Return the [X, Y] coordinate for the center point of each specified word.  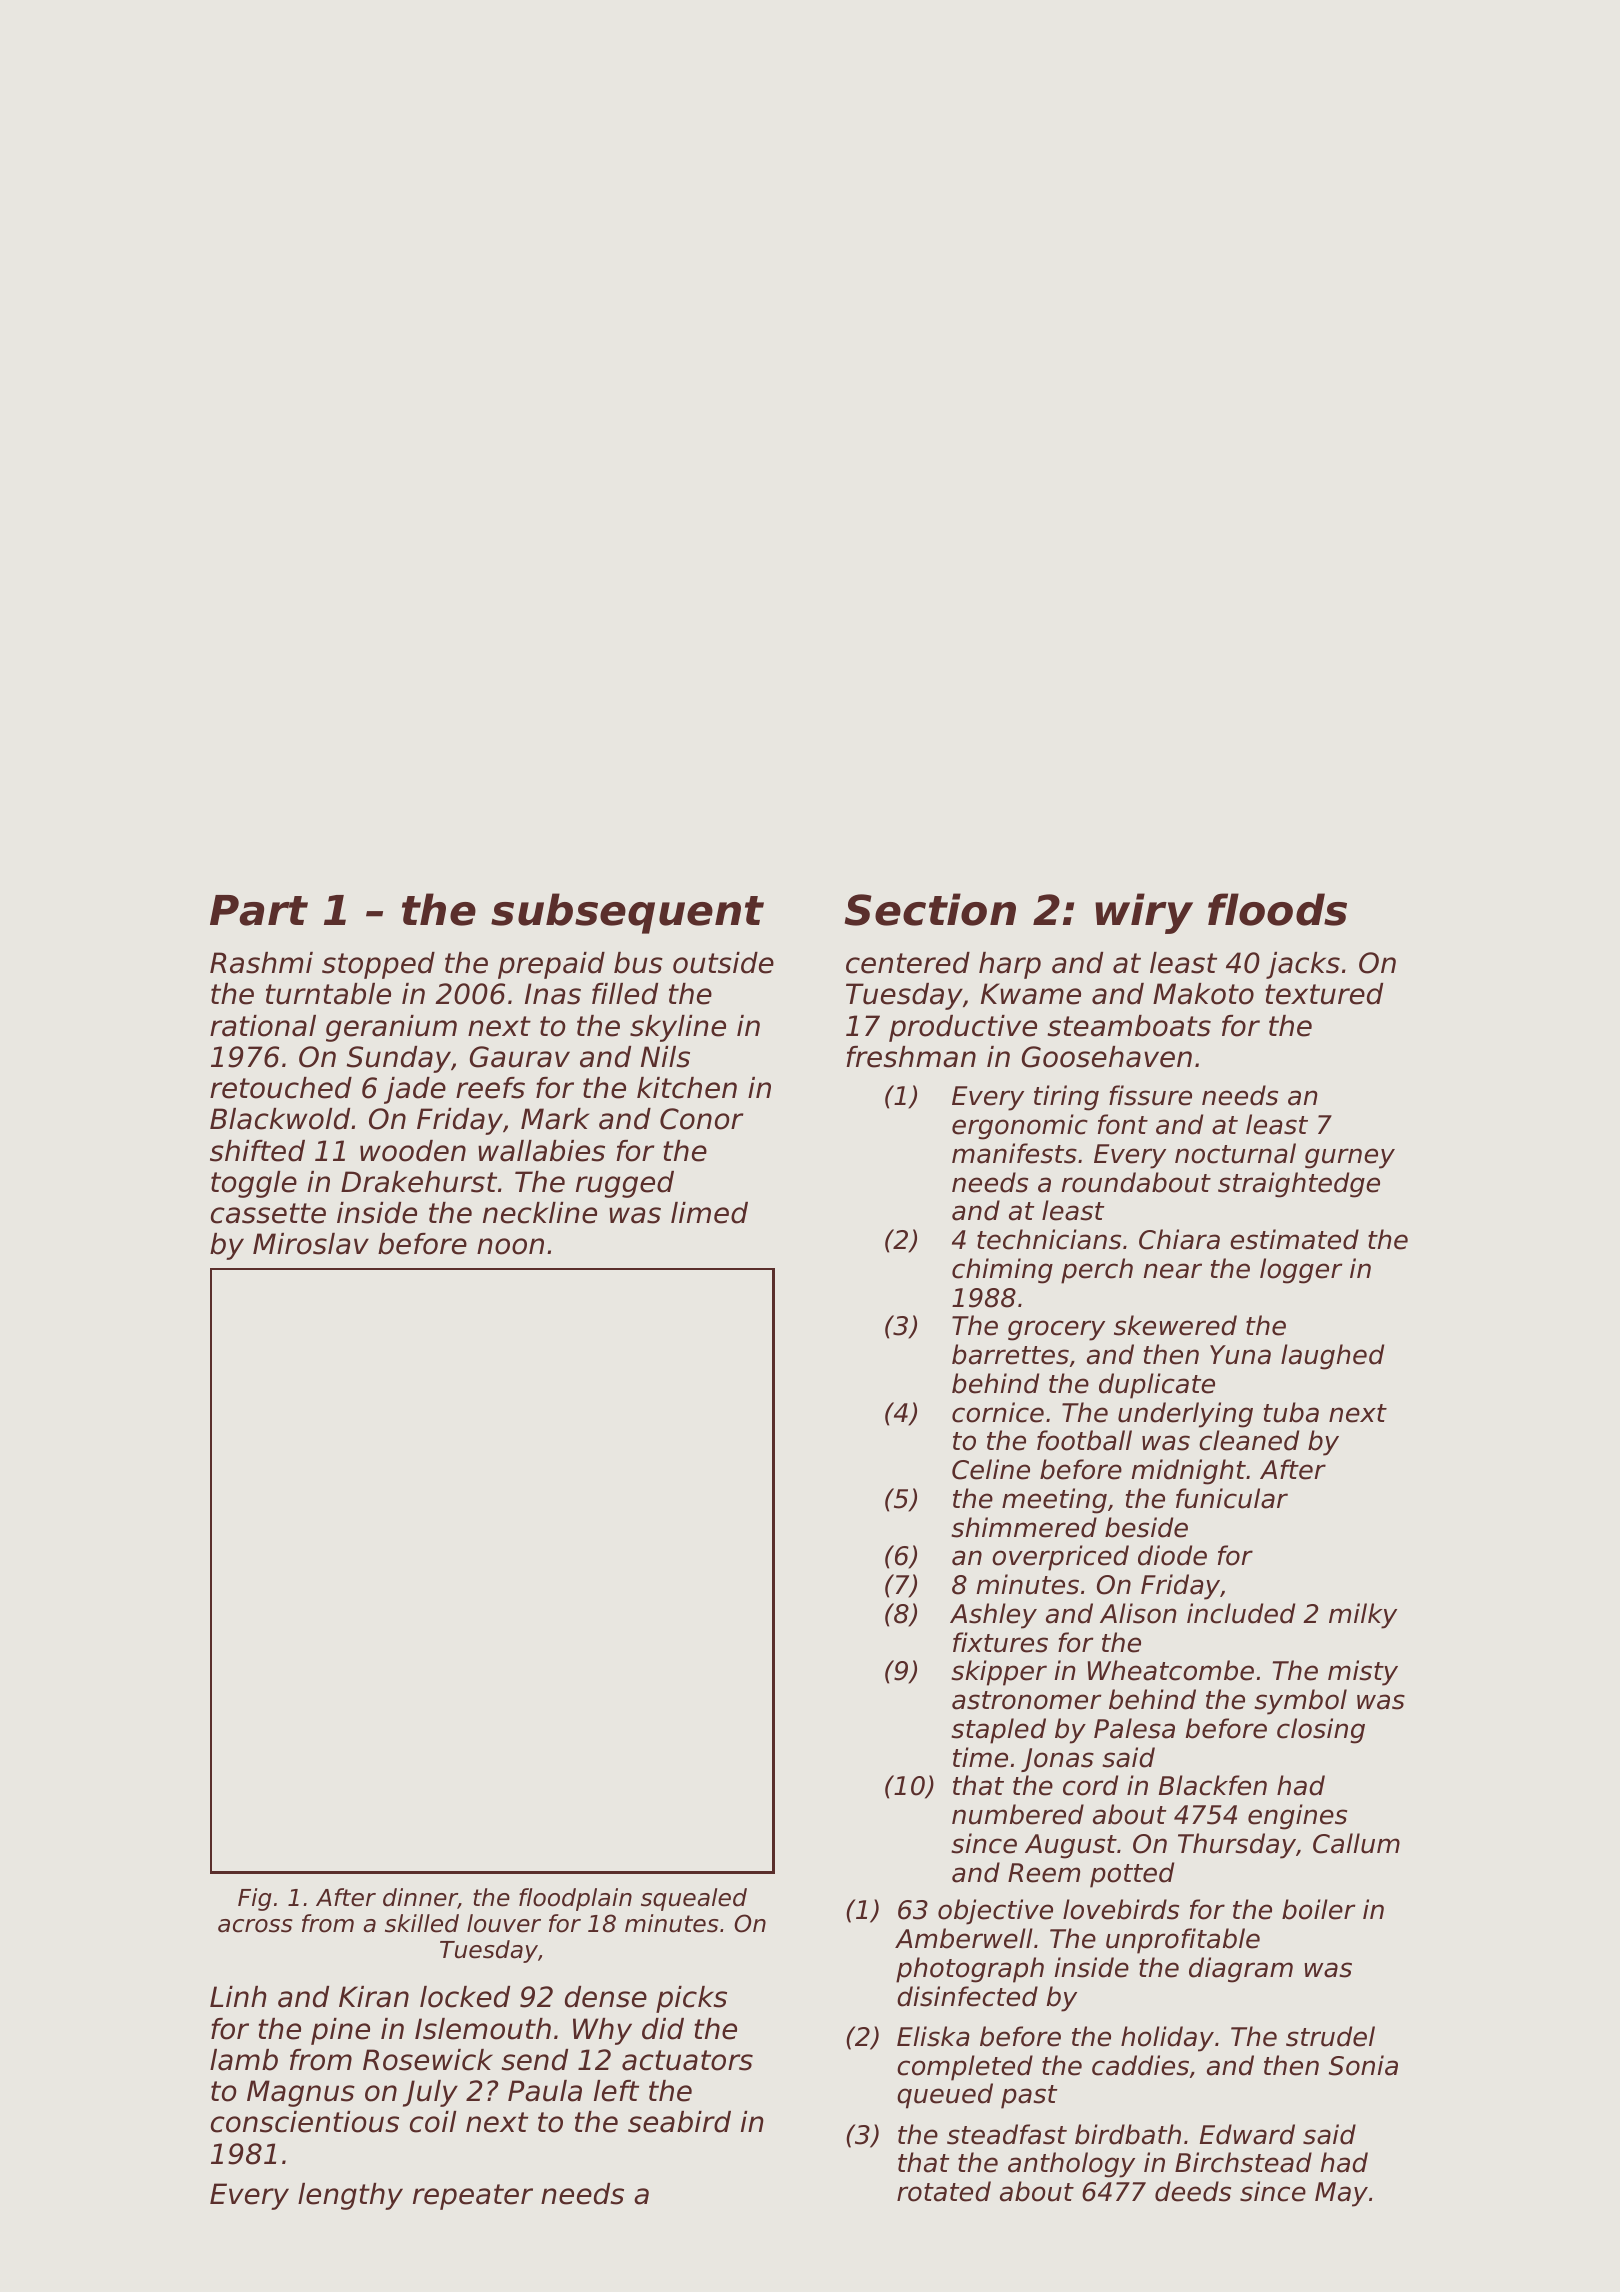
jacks [1303, 965]
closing [1321, 1731]
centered [908, 963]
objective [995, 1912]
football [1084, 1440]
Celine [991, 1469]
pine [340, 2031]
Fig [255, 1899]
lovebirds [1121, 1909]
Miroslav [311, 1244]
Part [259, 910]
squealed [694, 1899]
